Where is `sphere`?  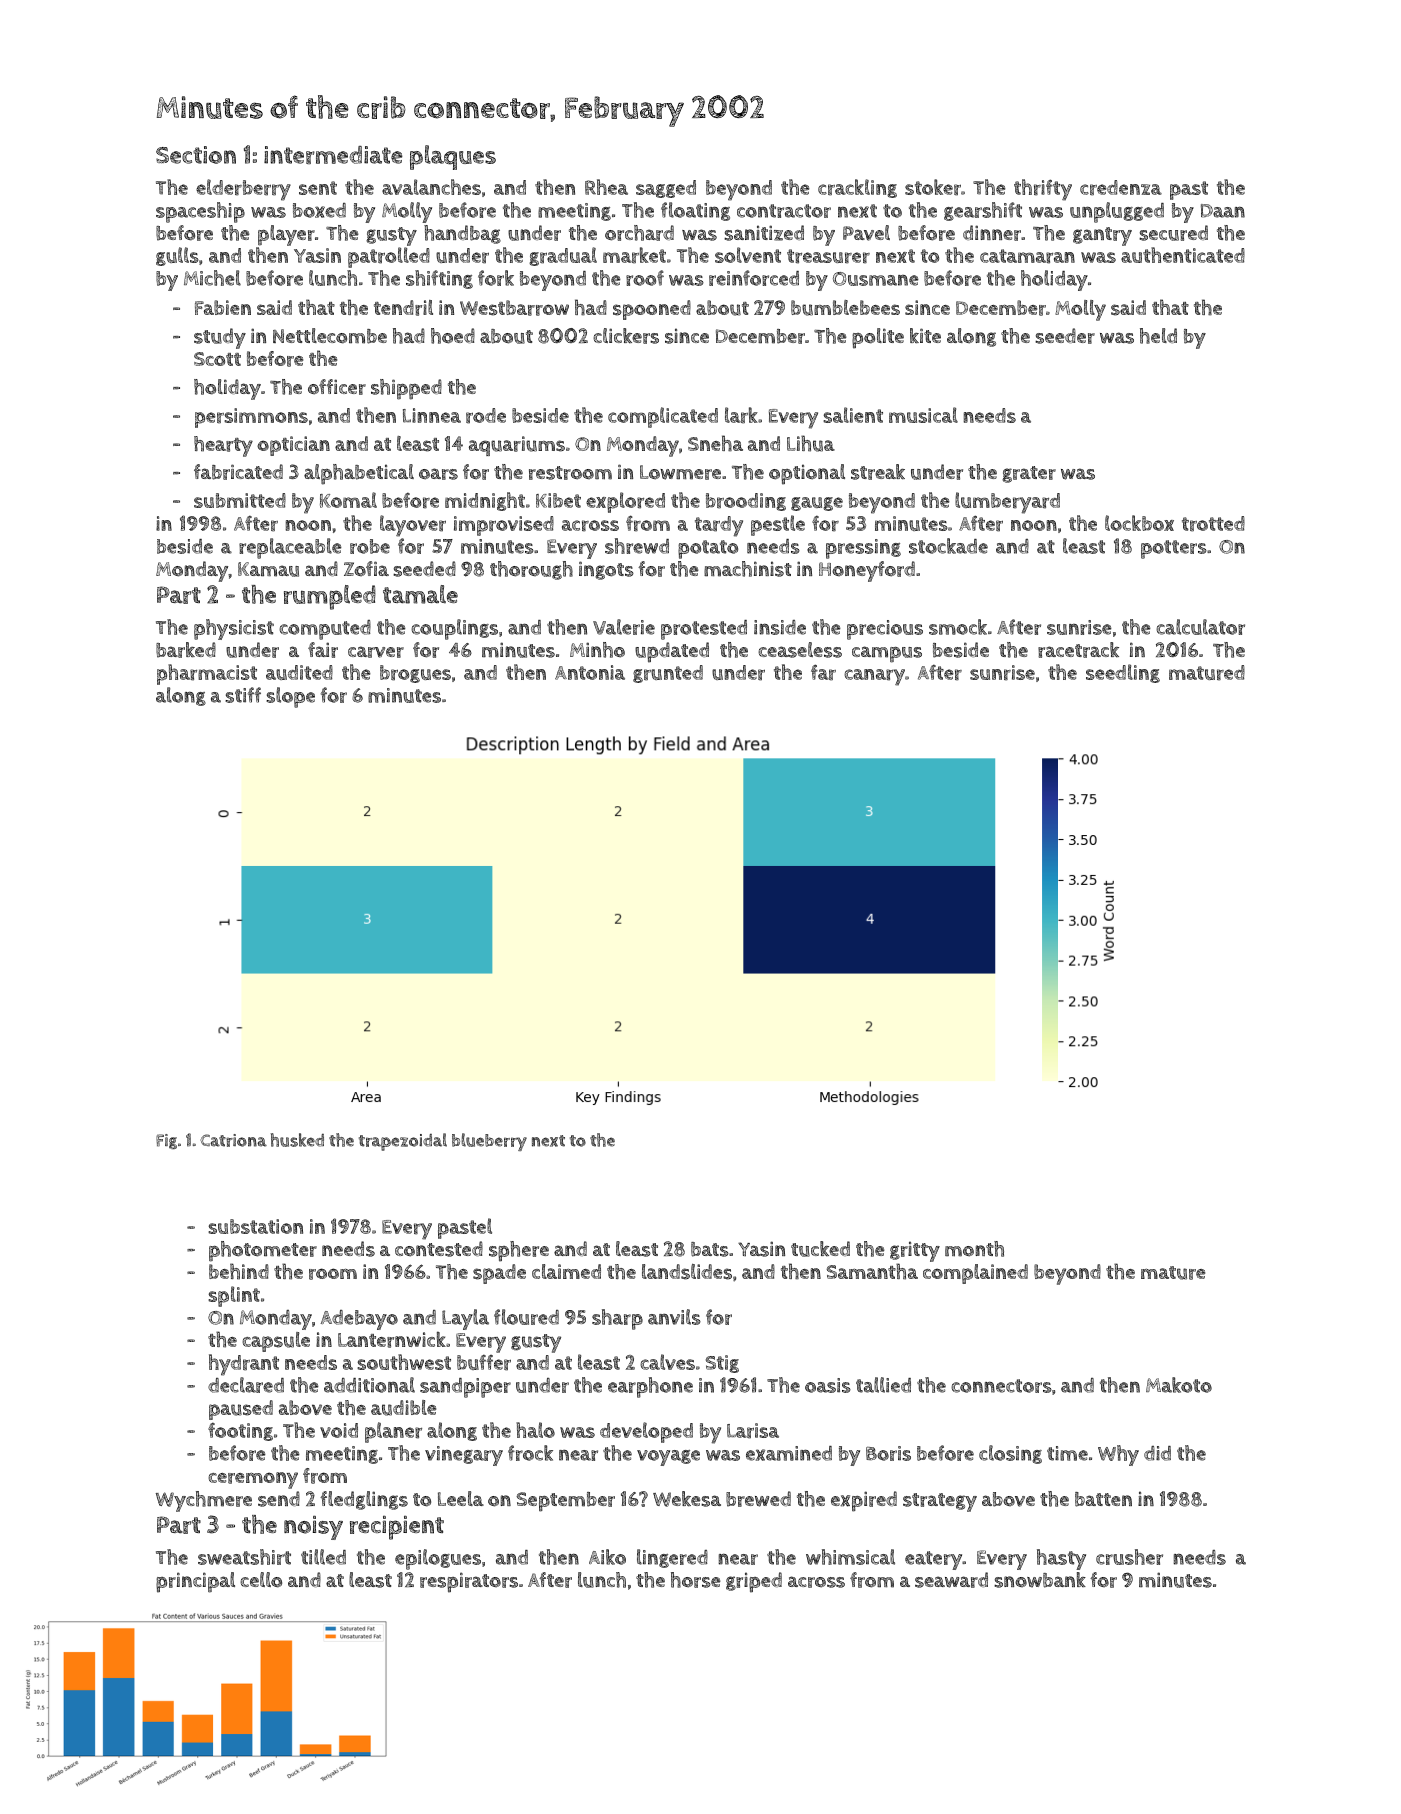
sphere is located at coordinates (519, 1251).
